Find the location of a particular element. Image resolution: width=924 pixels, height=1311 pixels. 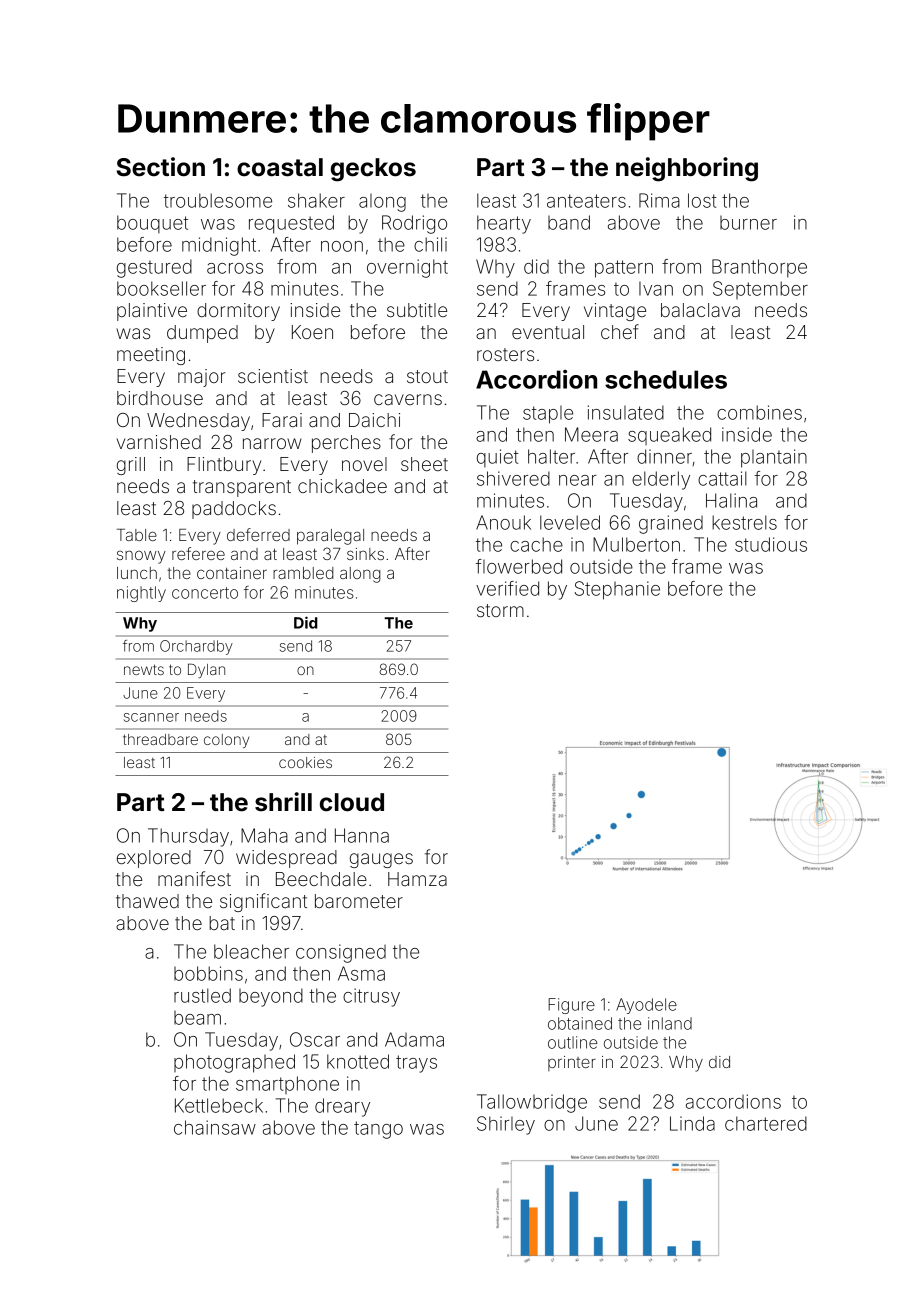

neighboring is located at coordinates (687, 169).
